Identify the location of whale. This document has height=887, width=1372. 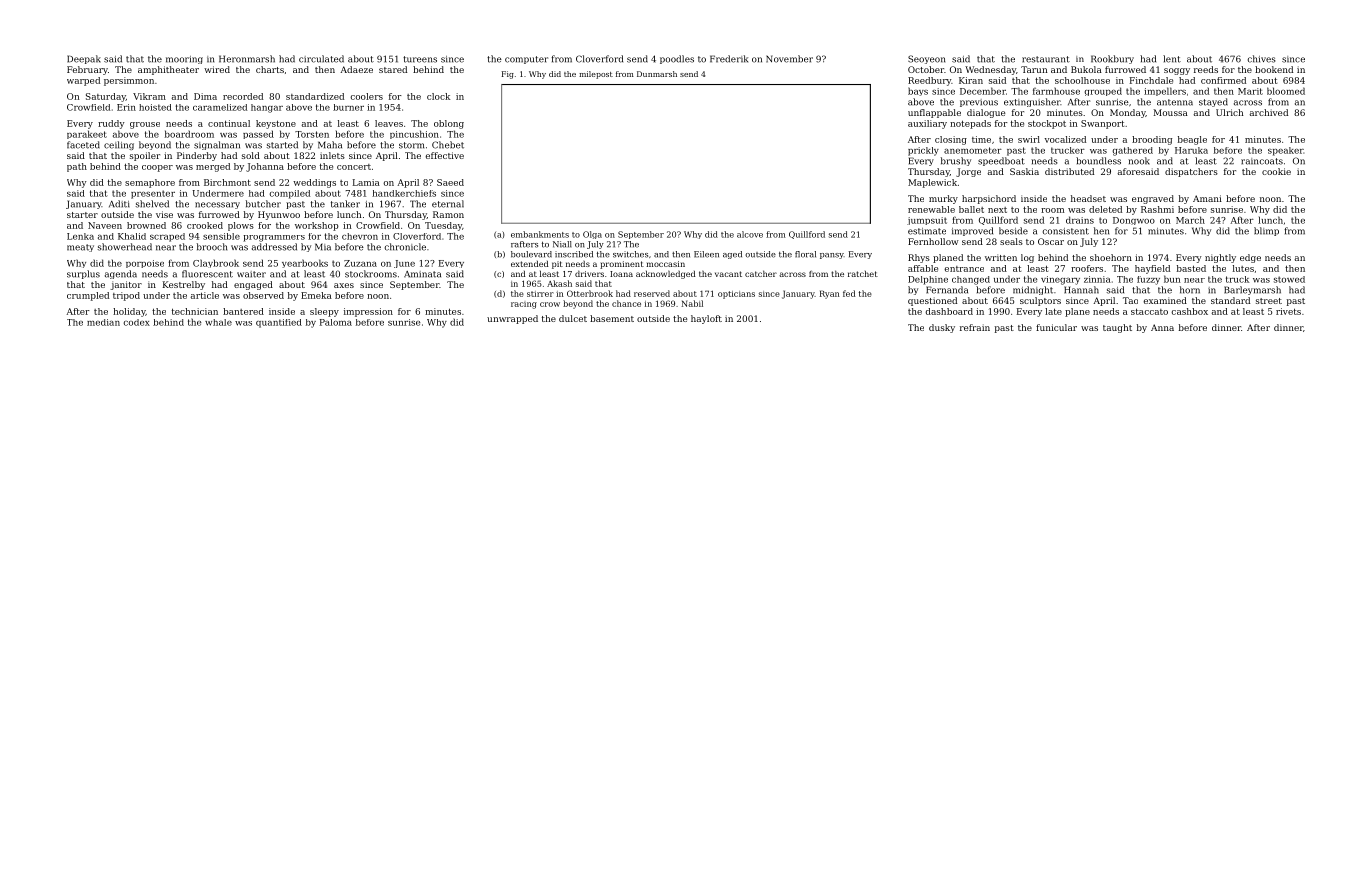
(218, 322).
